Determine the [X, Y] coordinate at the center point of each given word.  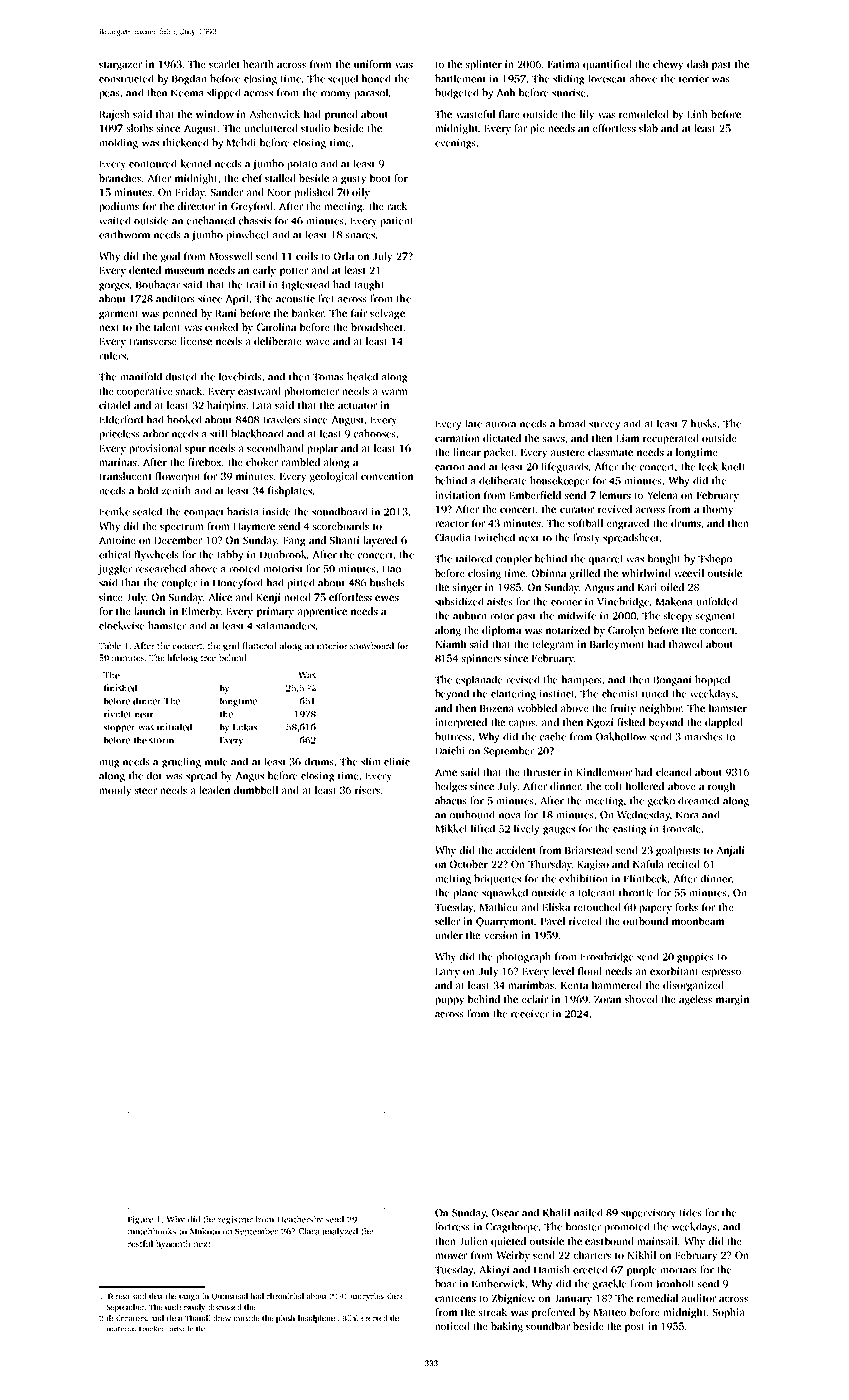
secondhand [275, 448]
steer [146, 791]
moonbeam [698, 921]
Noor [279, 192]
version [501, 935]
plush [285, 1319]
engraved [628, 524]
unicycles [367, 1297]
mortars [678, 1270]
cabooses [375, 433]
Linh [697, 114]
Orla [344, 256]
